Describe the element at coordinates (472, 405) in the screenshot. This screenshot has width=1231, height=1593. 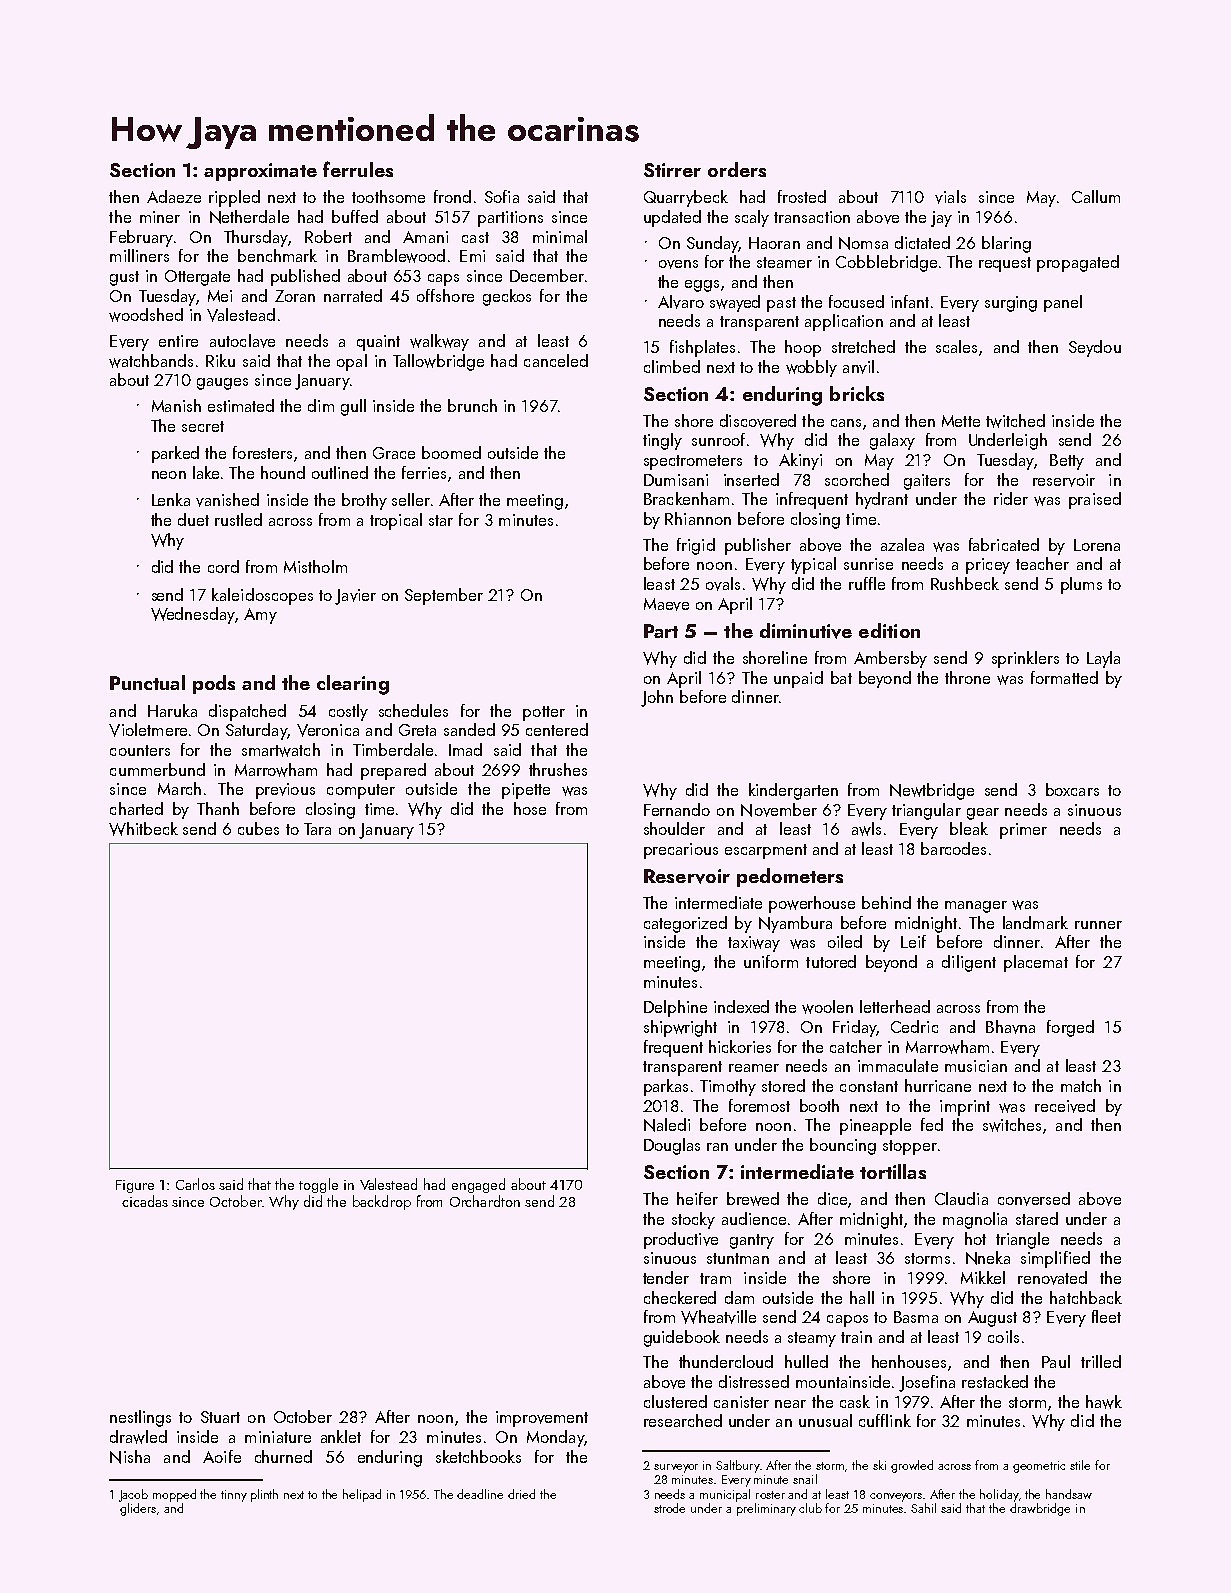
I see `brunch` at that location.
